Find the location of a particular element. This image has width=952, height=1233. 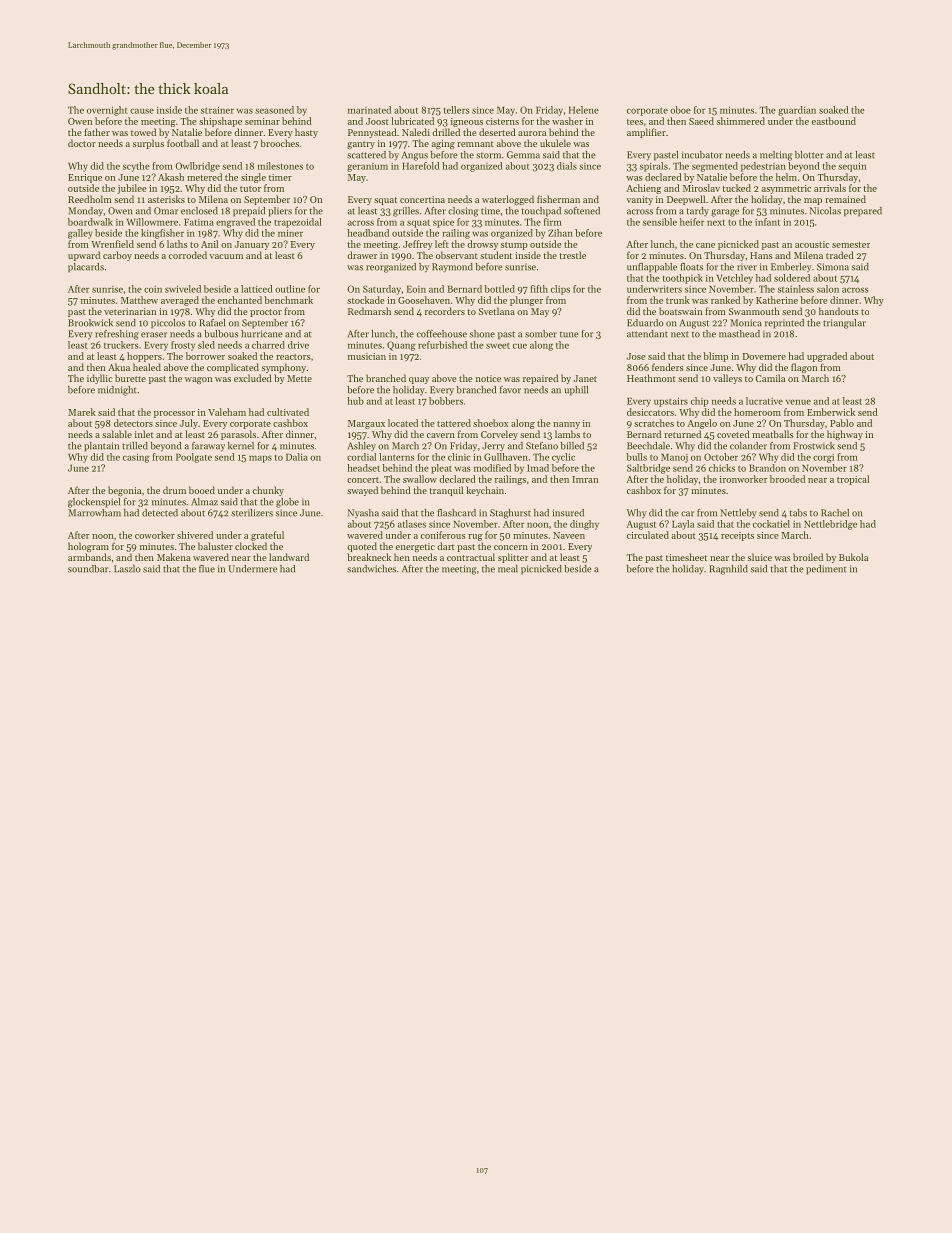

unflappable is located at coordinates (652, 268).
